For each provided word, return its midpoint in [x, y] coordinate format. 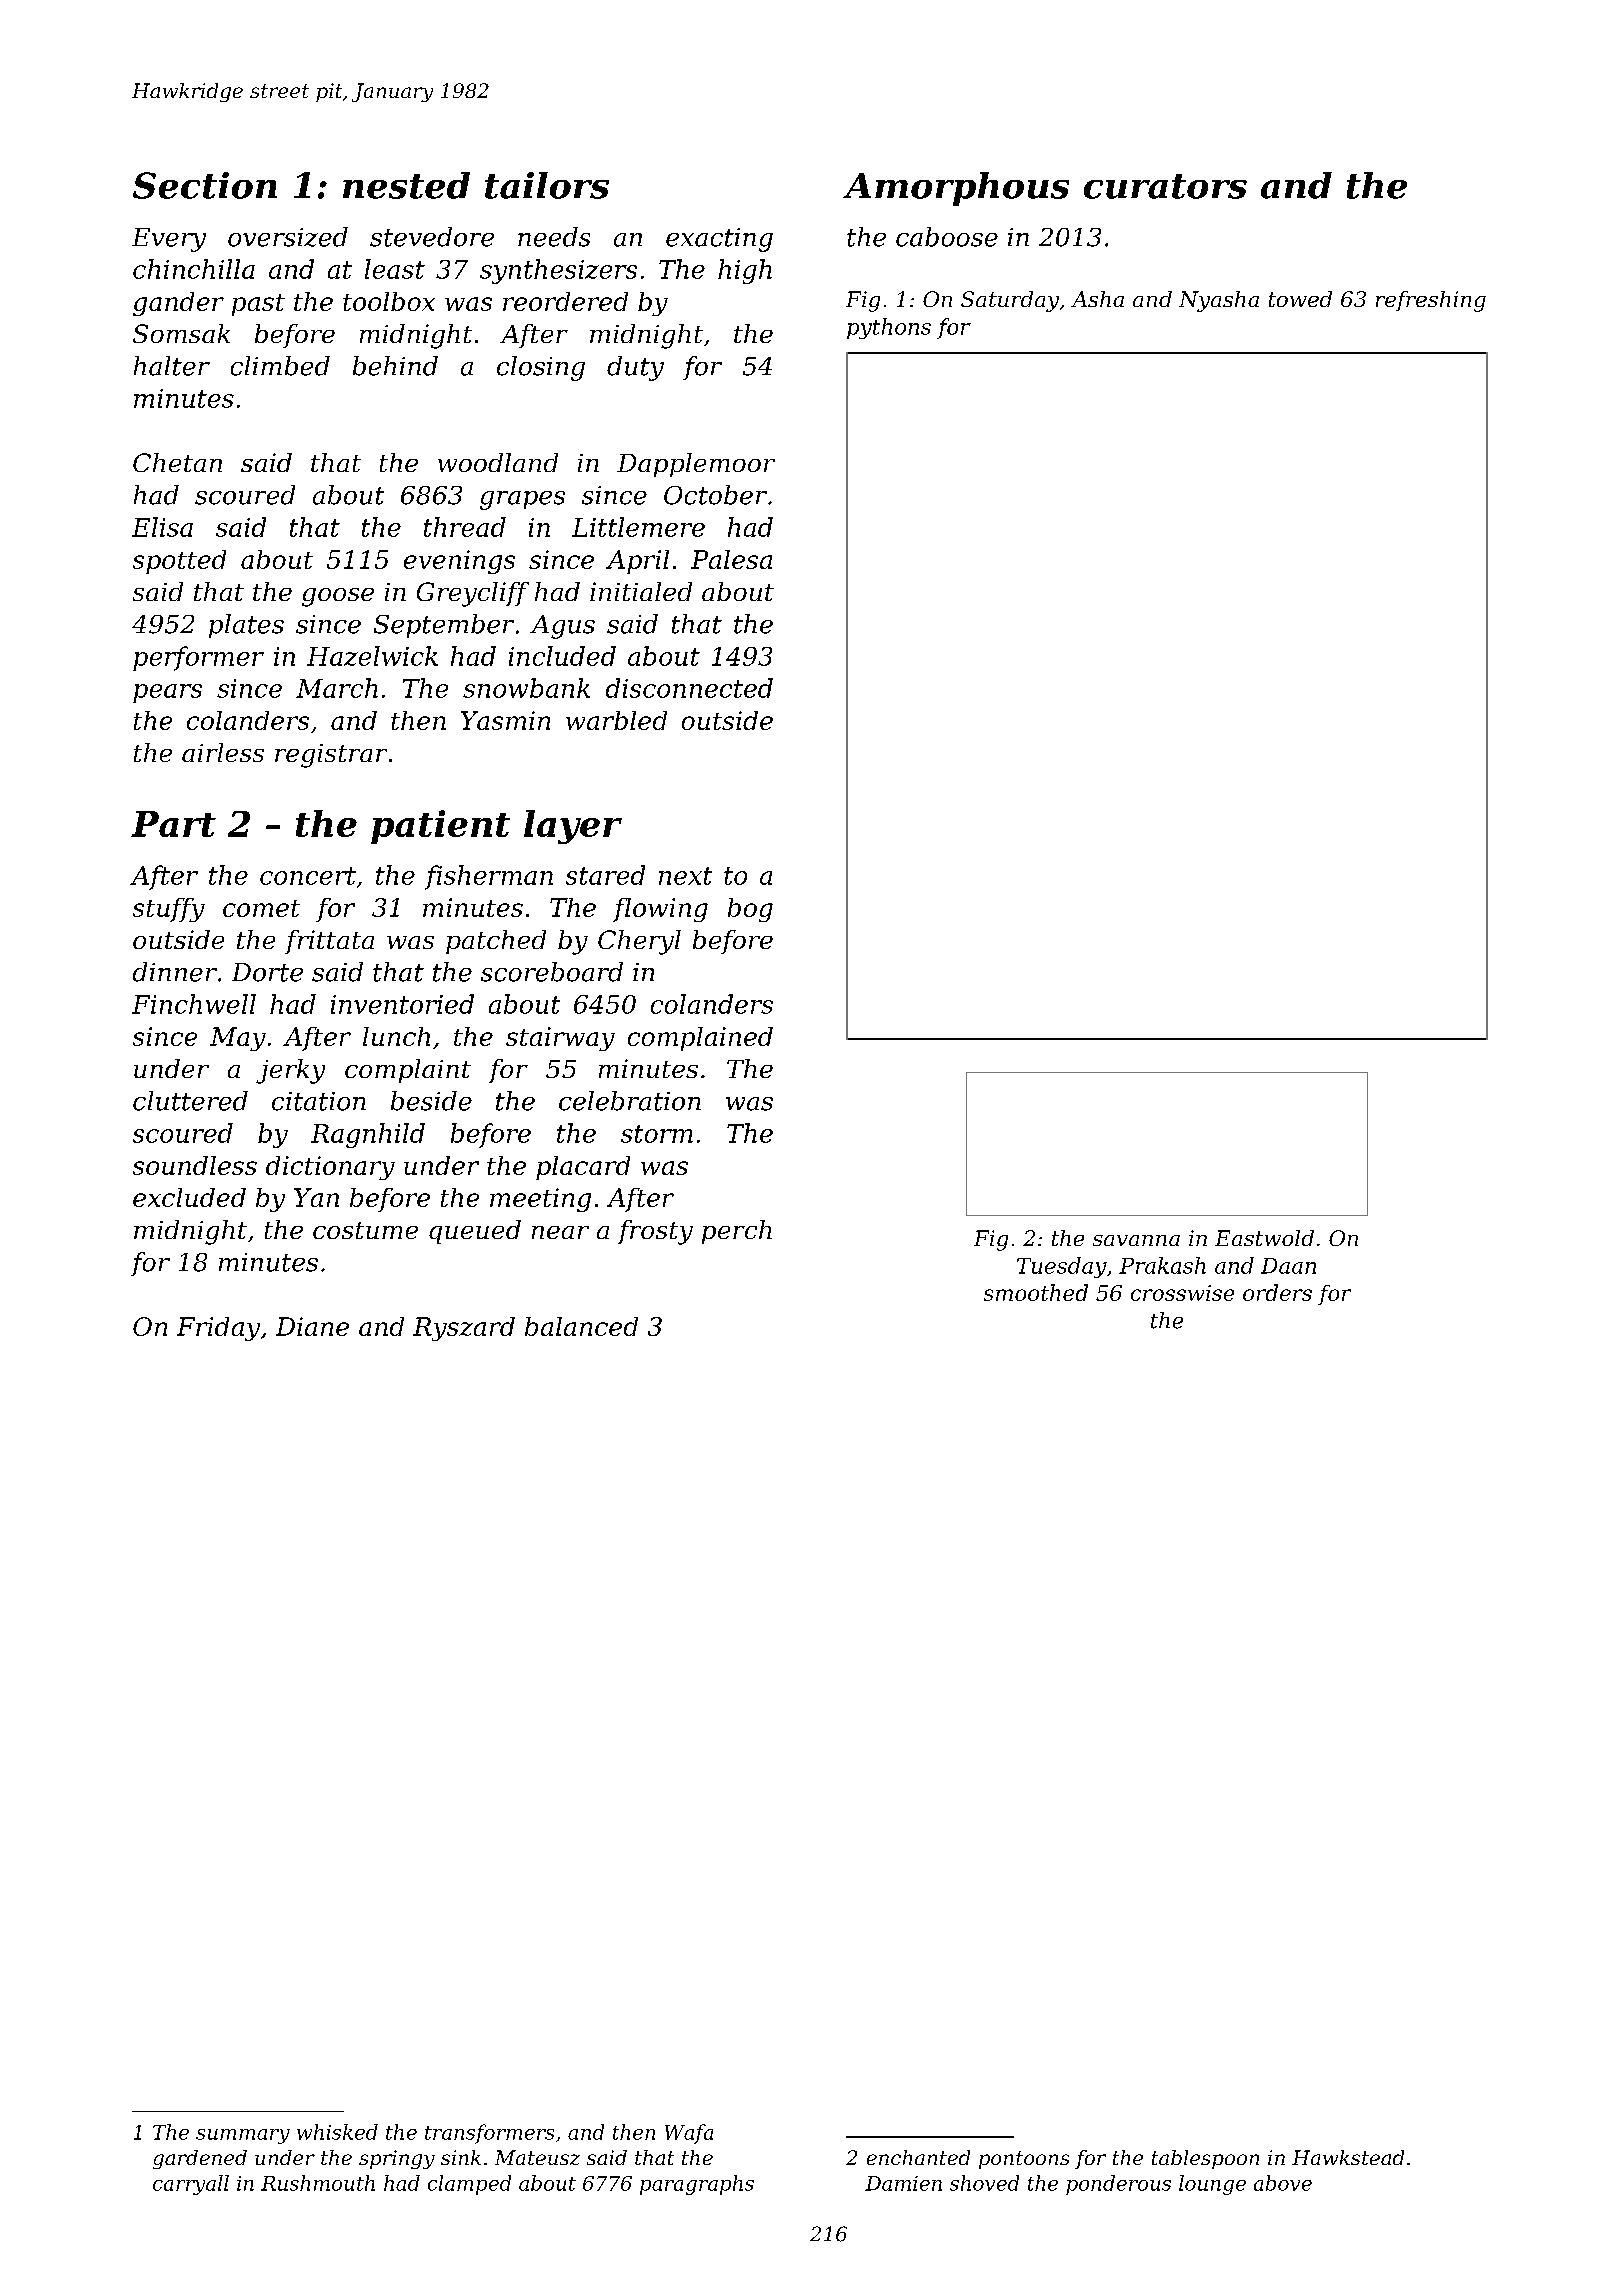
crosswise [1182, 1293]
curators [1165, 186]
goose [338, 597]
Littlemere [638, 527]
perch [737, 1232]
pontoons [1024, 2160]
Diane [312, 1326]
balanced [581, 1326]
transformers [489, 2134]
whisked [337, 2132]
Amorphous [956, 189]
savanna [1136, 1240]
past [258, 305]
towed [1300, 299]
